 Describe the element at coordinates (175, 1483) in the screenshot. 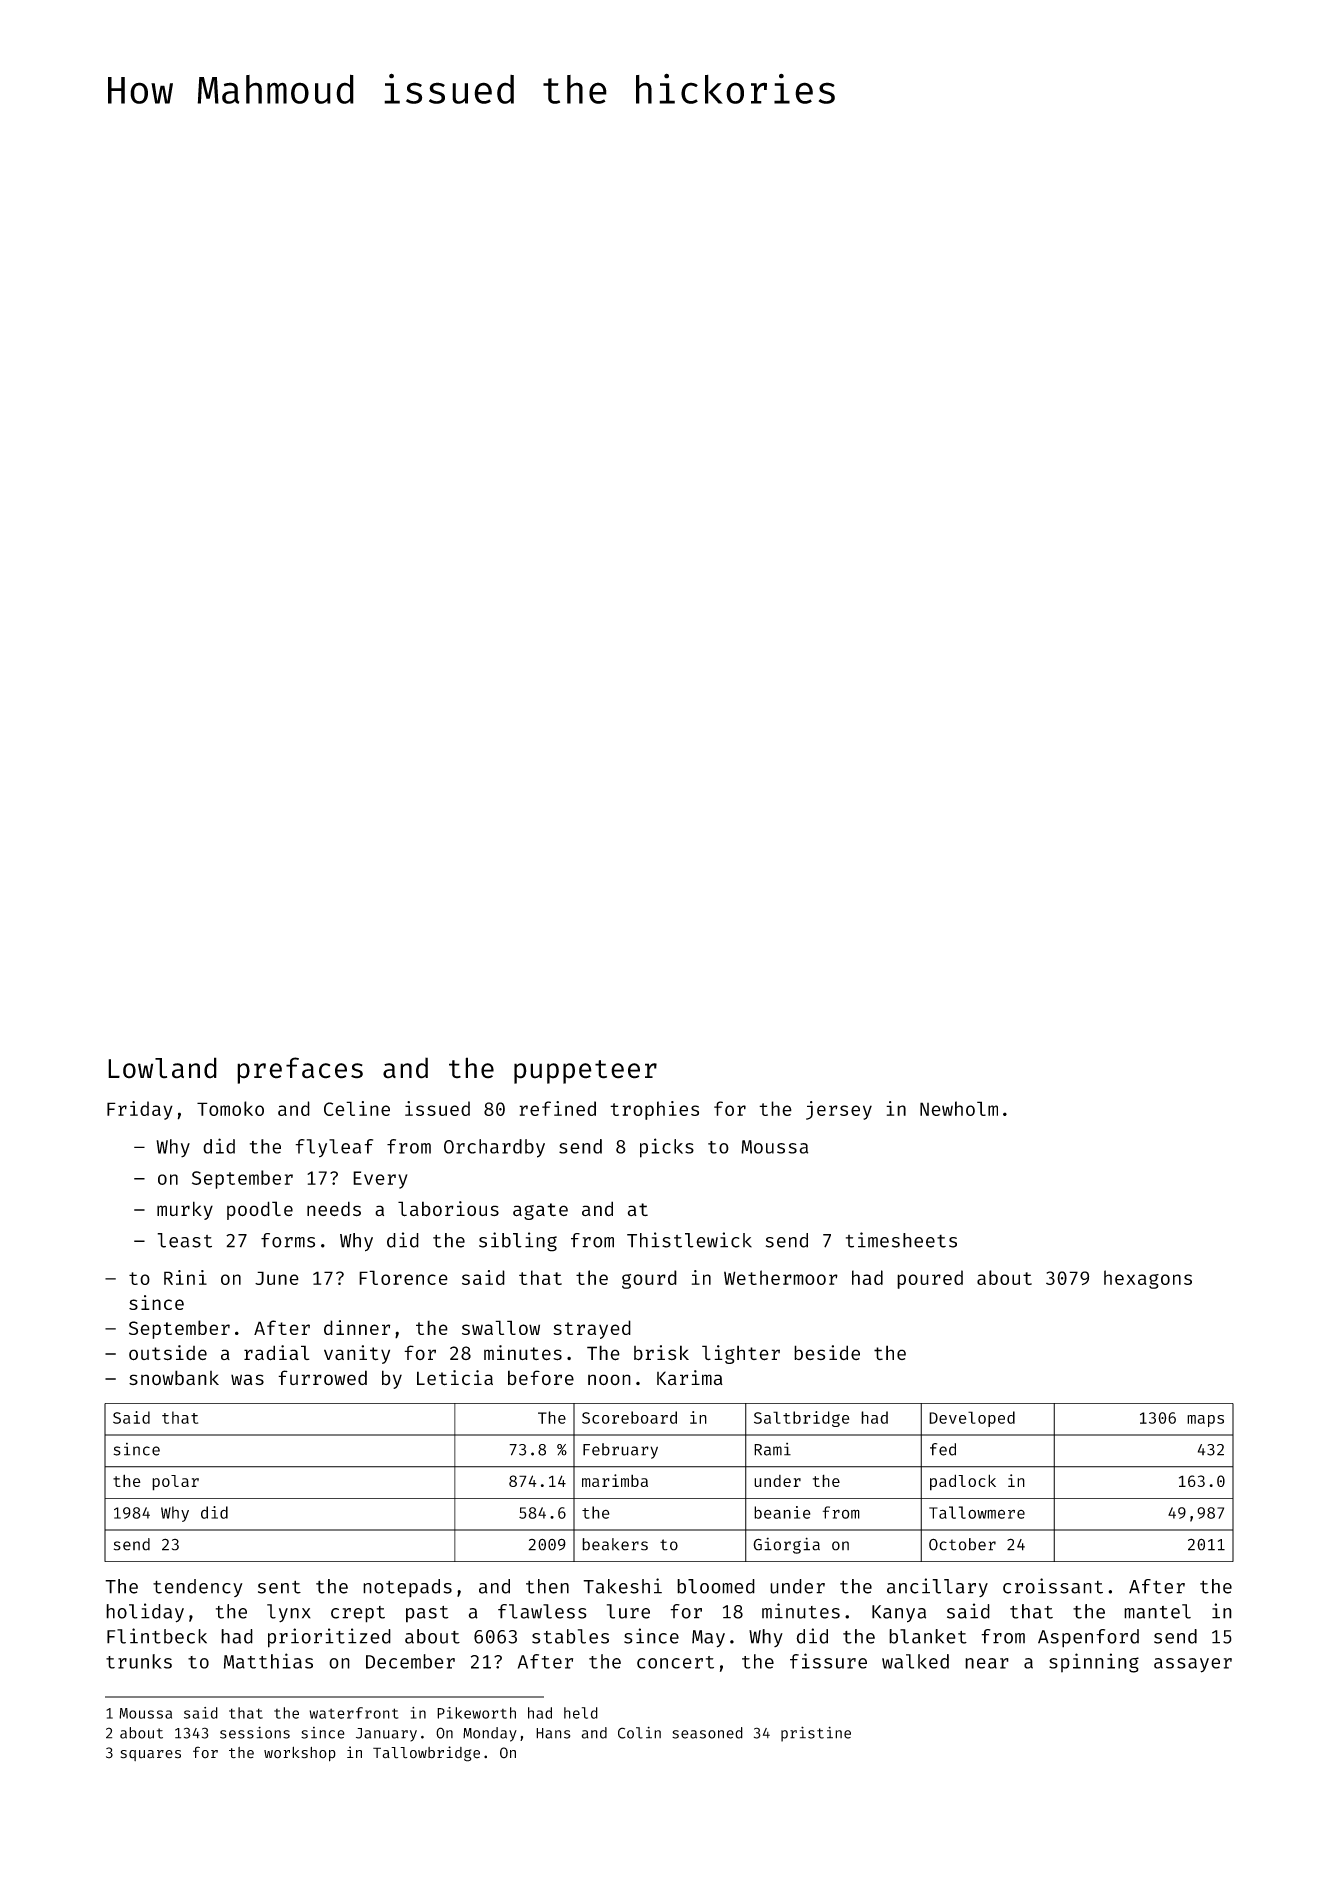

I see `polar` at that location.
